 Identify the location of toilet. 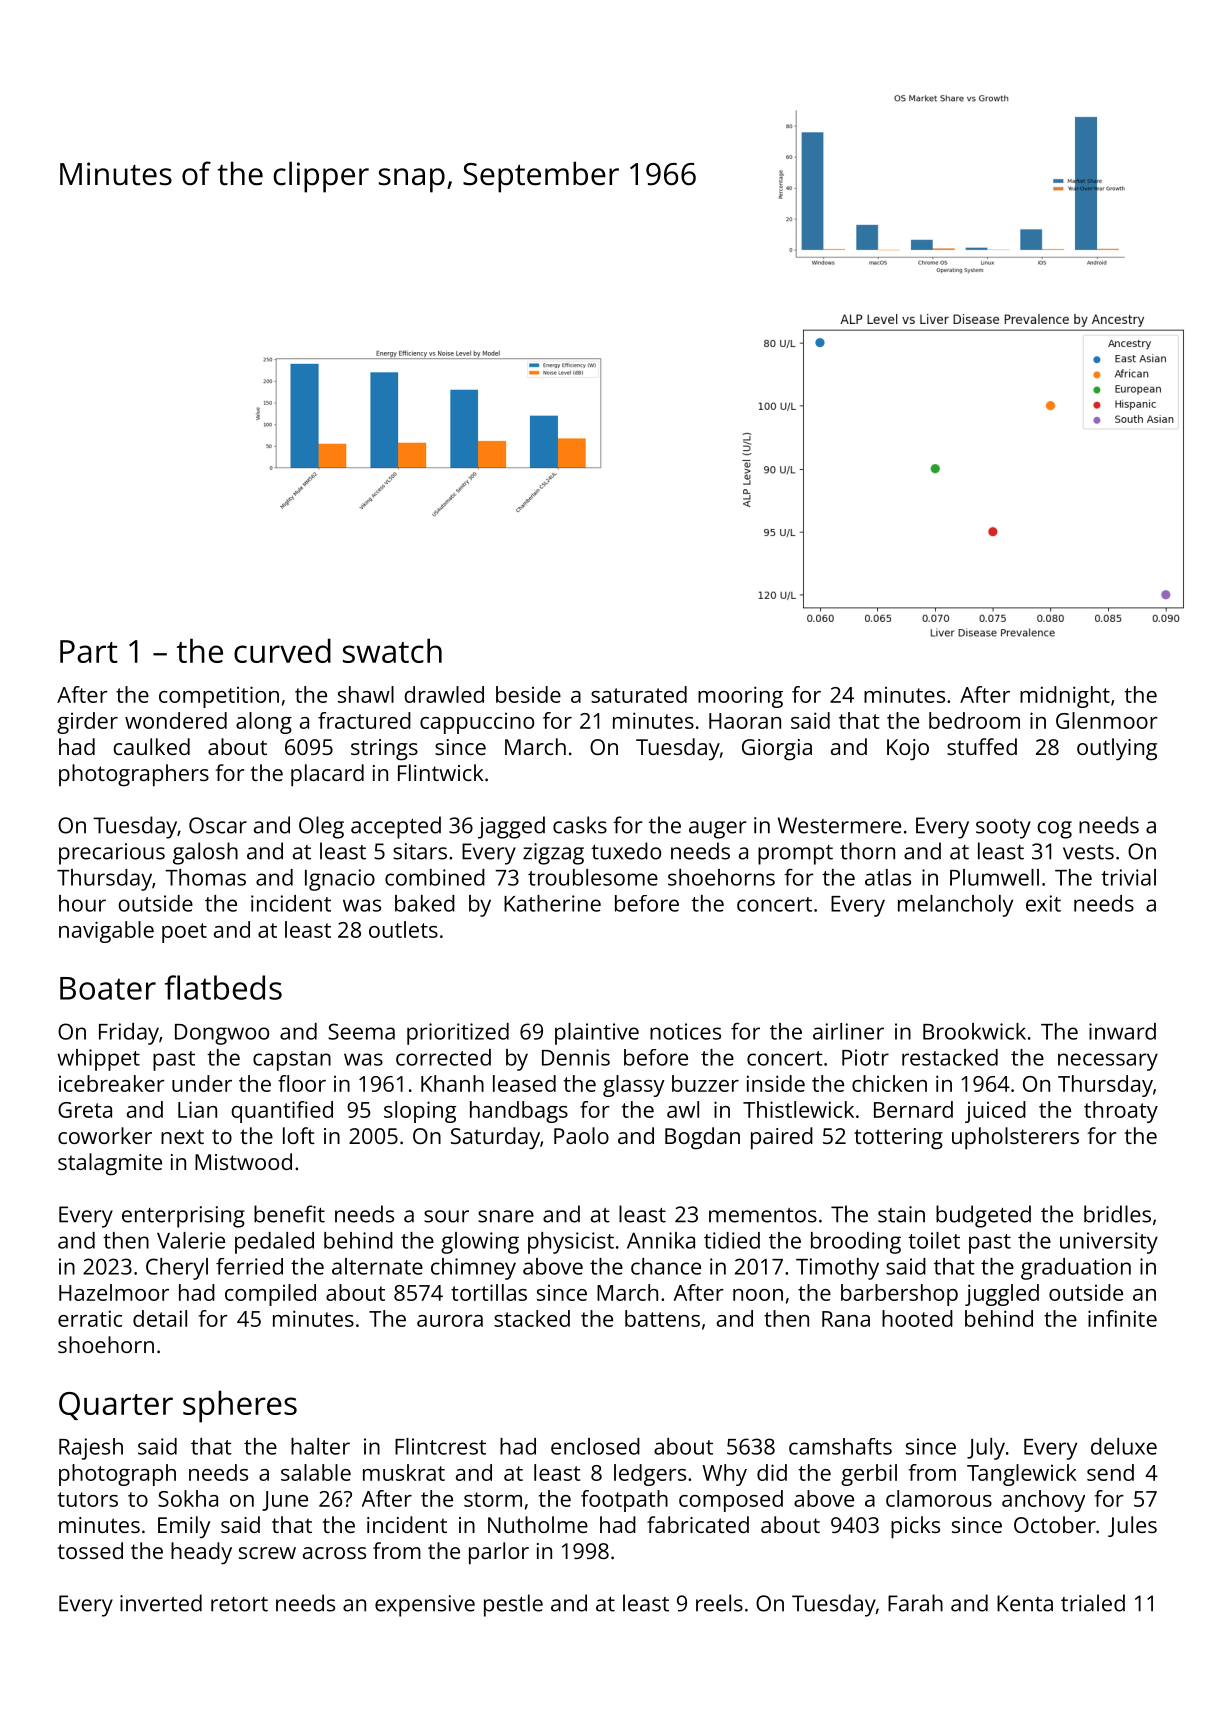
(934, 1240).
